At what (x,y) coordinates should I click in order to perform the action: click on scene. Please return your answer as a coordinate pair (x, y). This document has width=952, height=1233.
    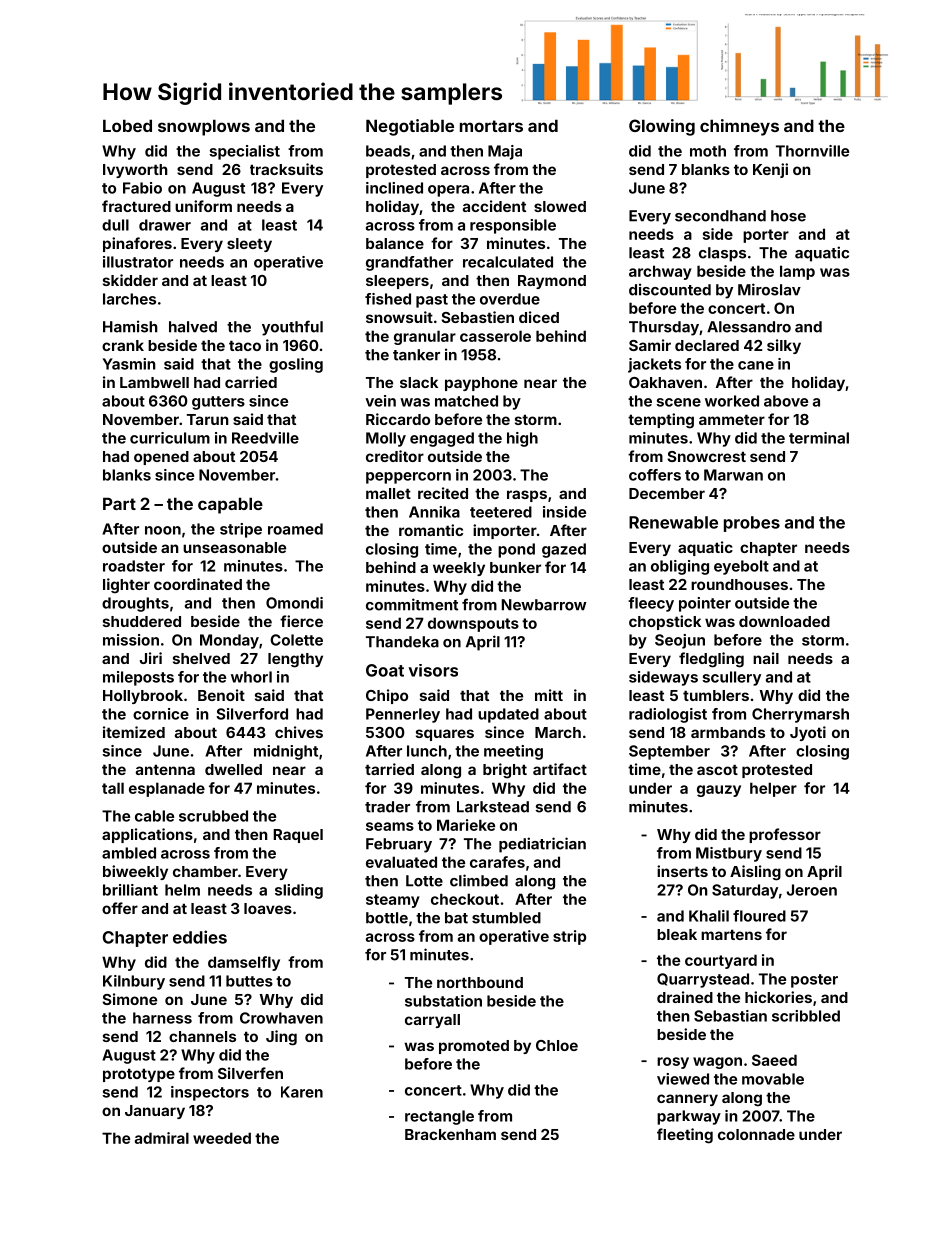
    Looking at the image, I should click on (678, 402).
